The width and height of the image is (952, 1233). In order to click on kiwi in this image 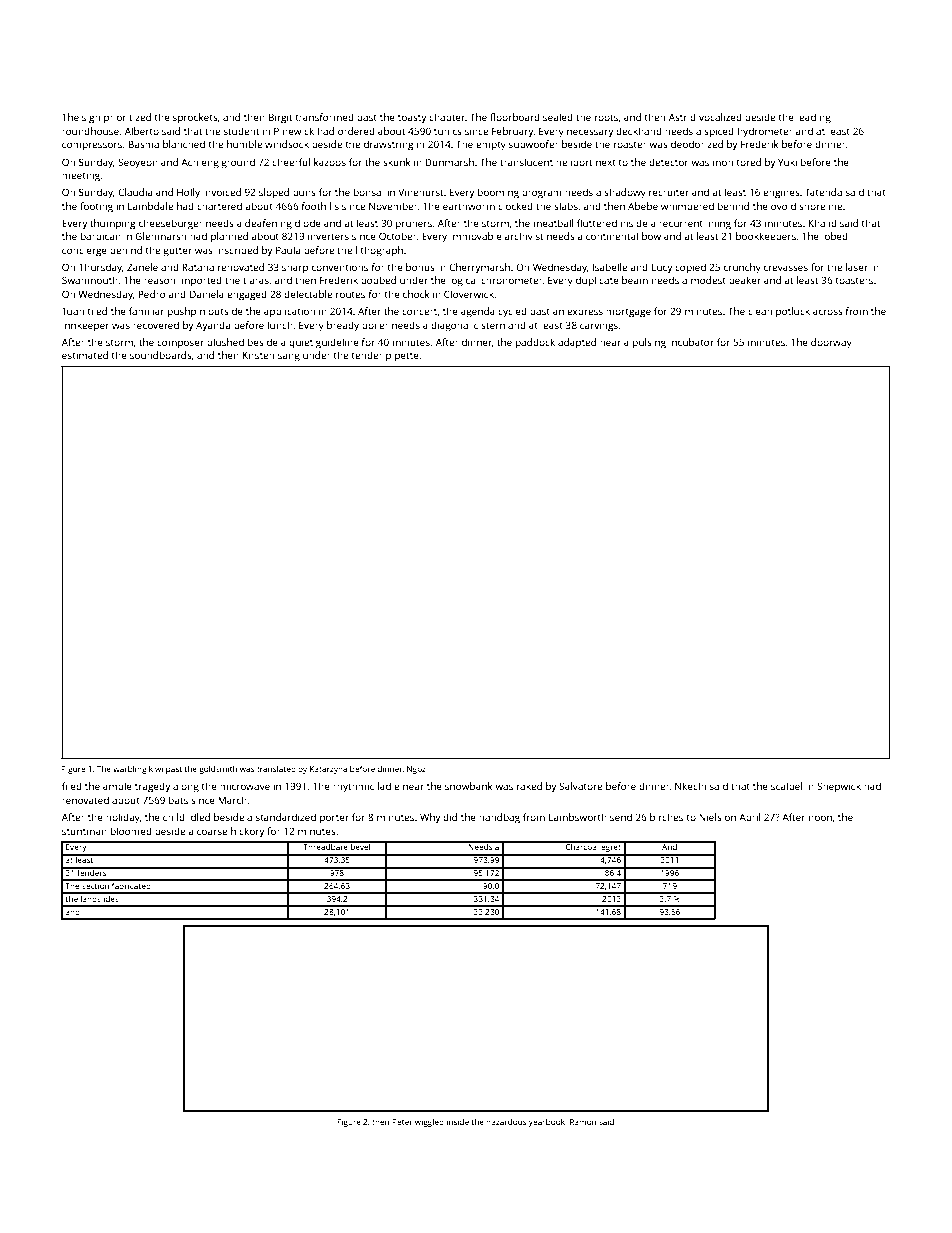, I will do `click(156, 769)`.
